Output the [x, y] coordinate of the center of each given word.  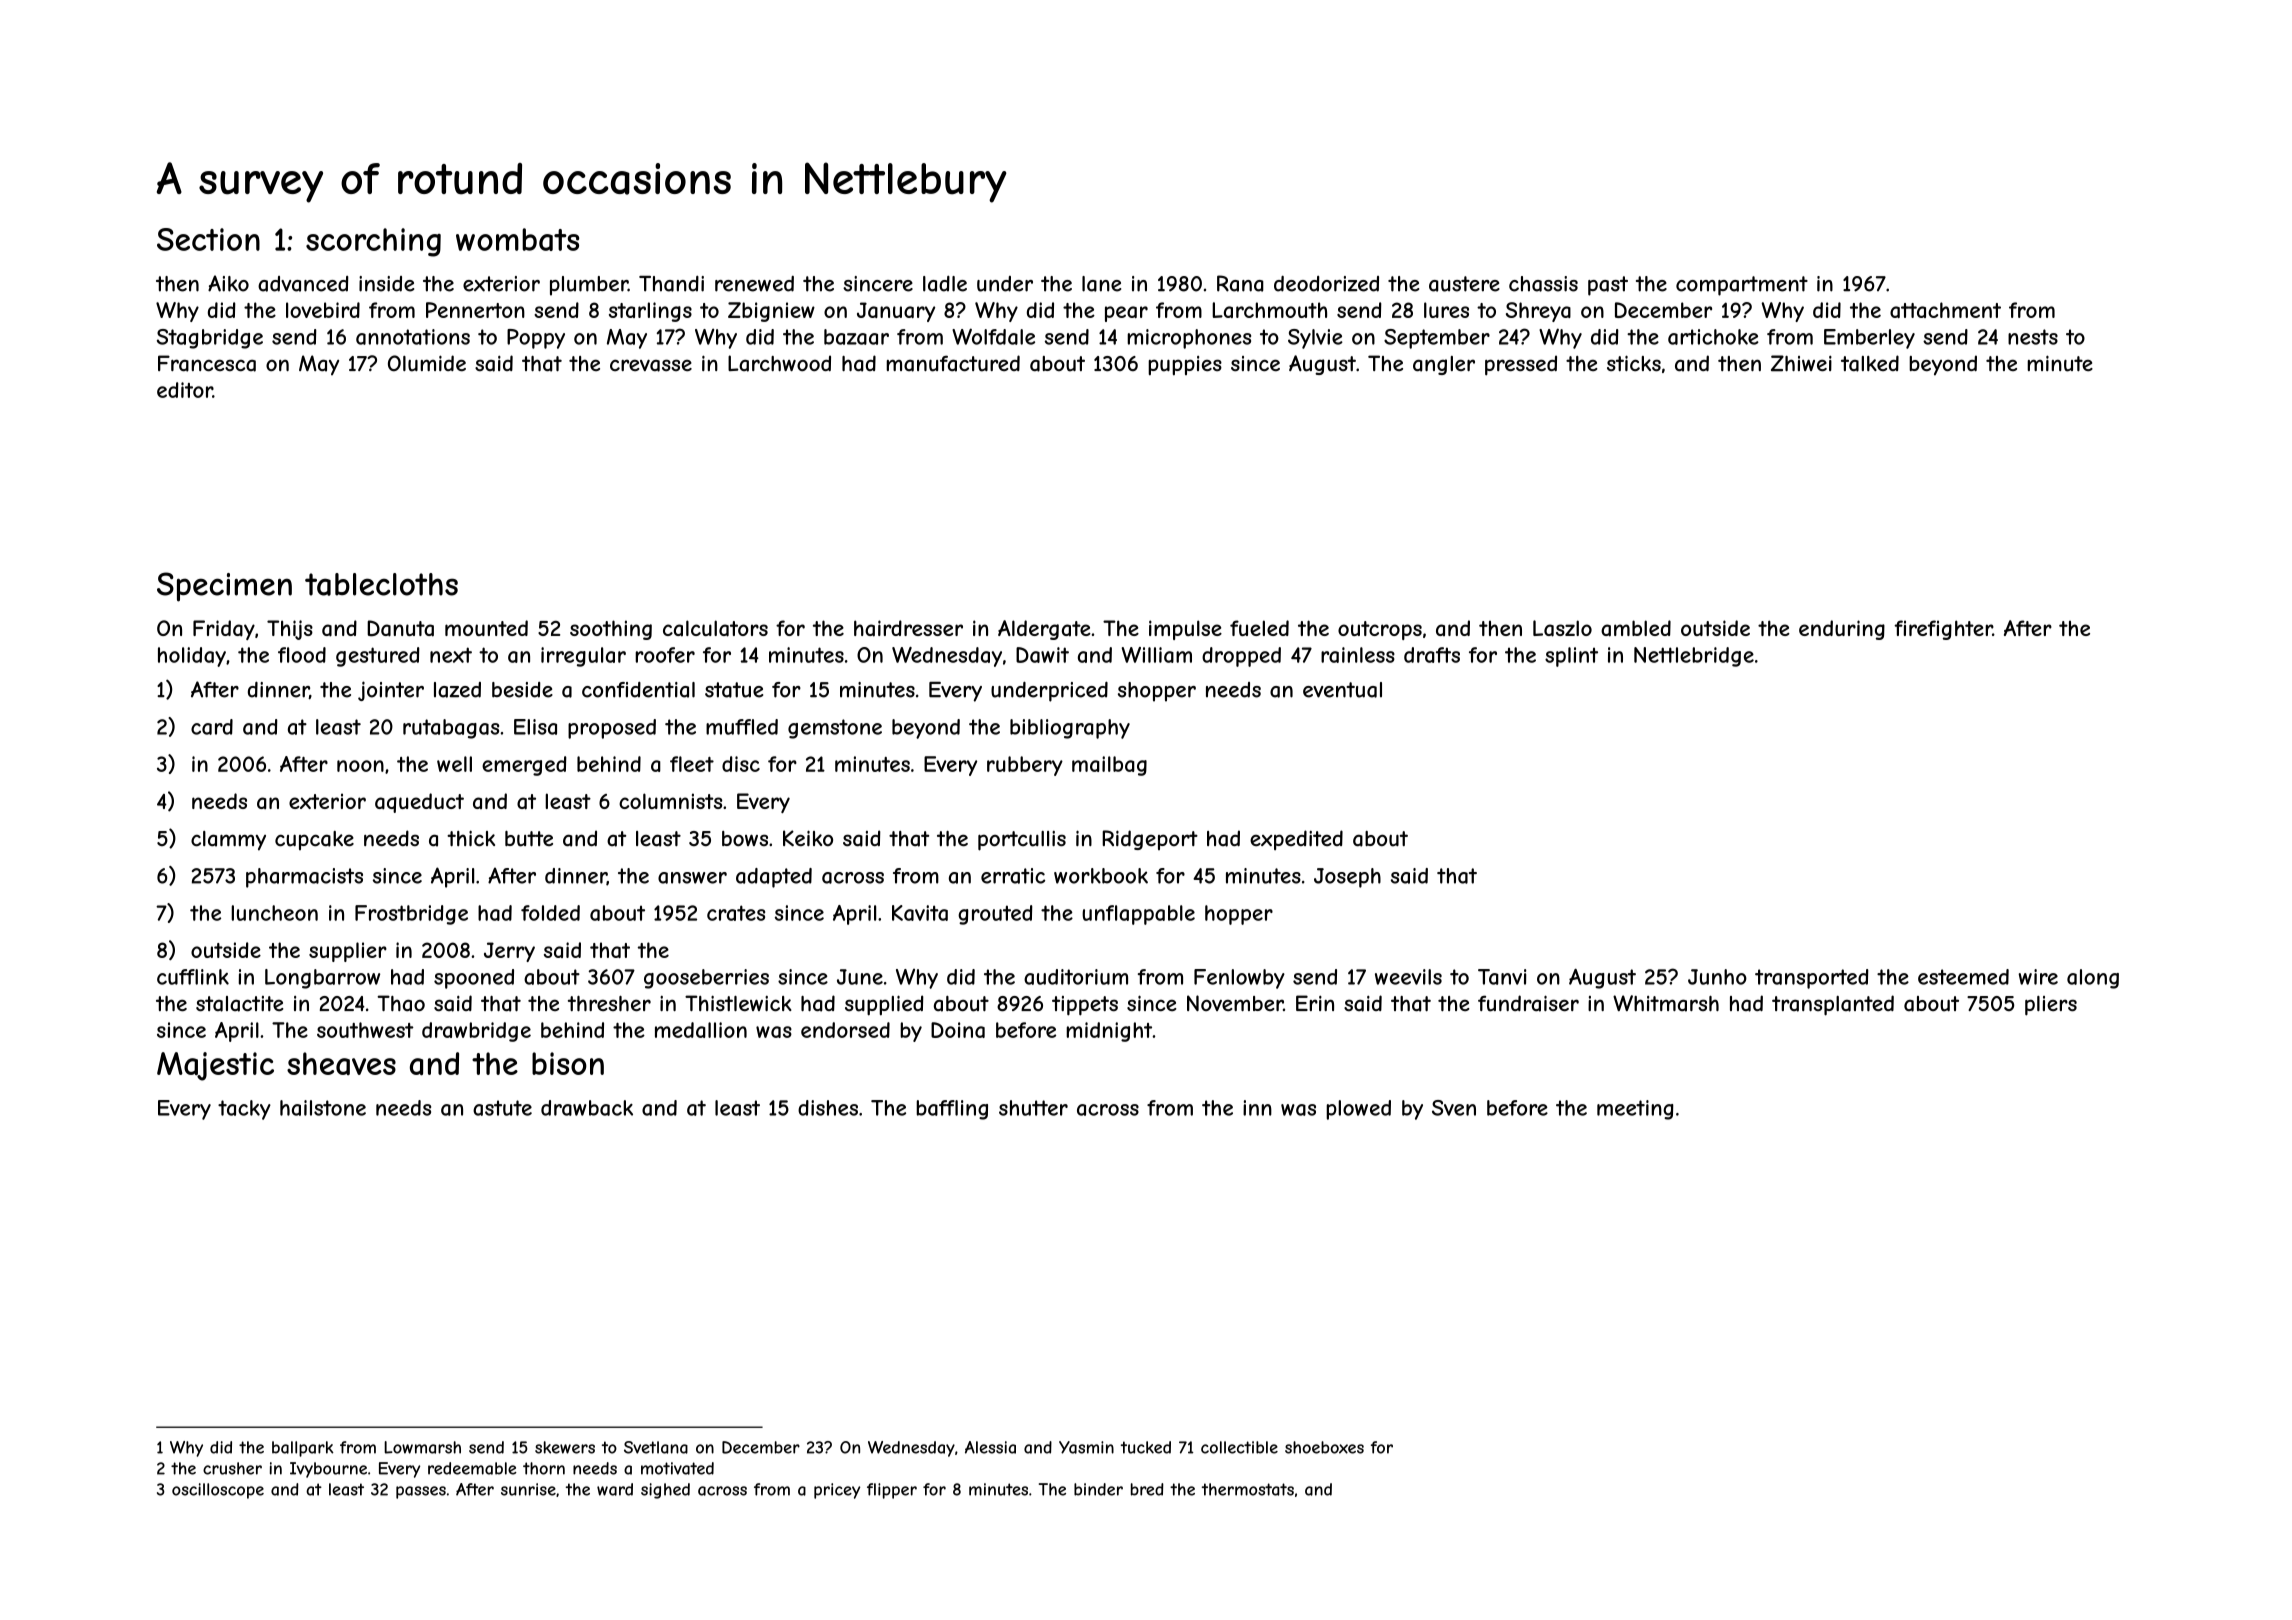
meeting [1635, 1110]
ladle [945, 284]
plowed [1358, 1110]
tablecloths [381, 584]
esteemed [1963, 977]
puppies [1185, 365]
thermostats [1248, 1489]
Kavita [920, 913]
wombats [517, 239]
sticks [1634, 363]
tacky [244, 1110]
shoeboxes [1324, 1447]
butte [529, 839]
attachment [1945, 310]
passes [421, 1492]
